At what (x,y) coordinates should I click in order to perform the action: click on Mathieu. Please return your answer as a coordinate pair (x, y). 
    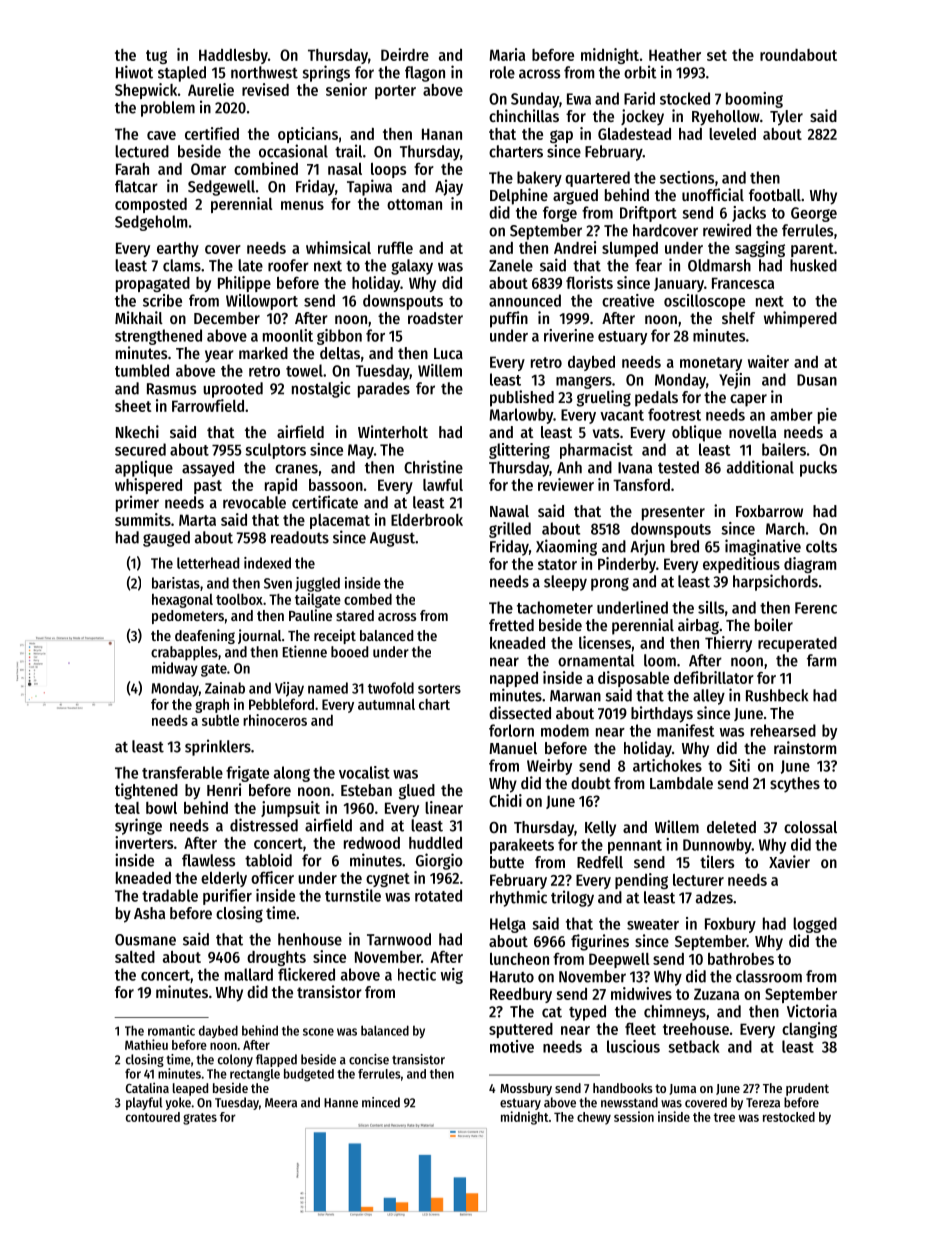
    Looking at the image, I should click on (146, 1044).
